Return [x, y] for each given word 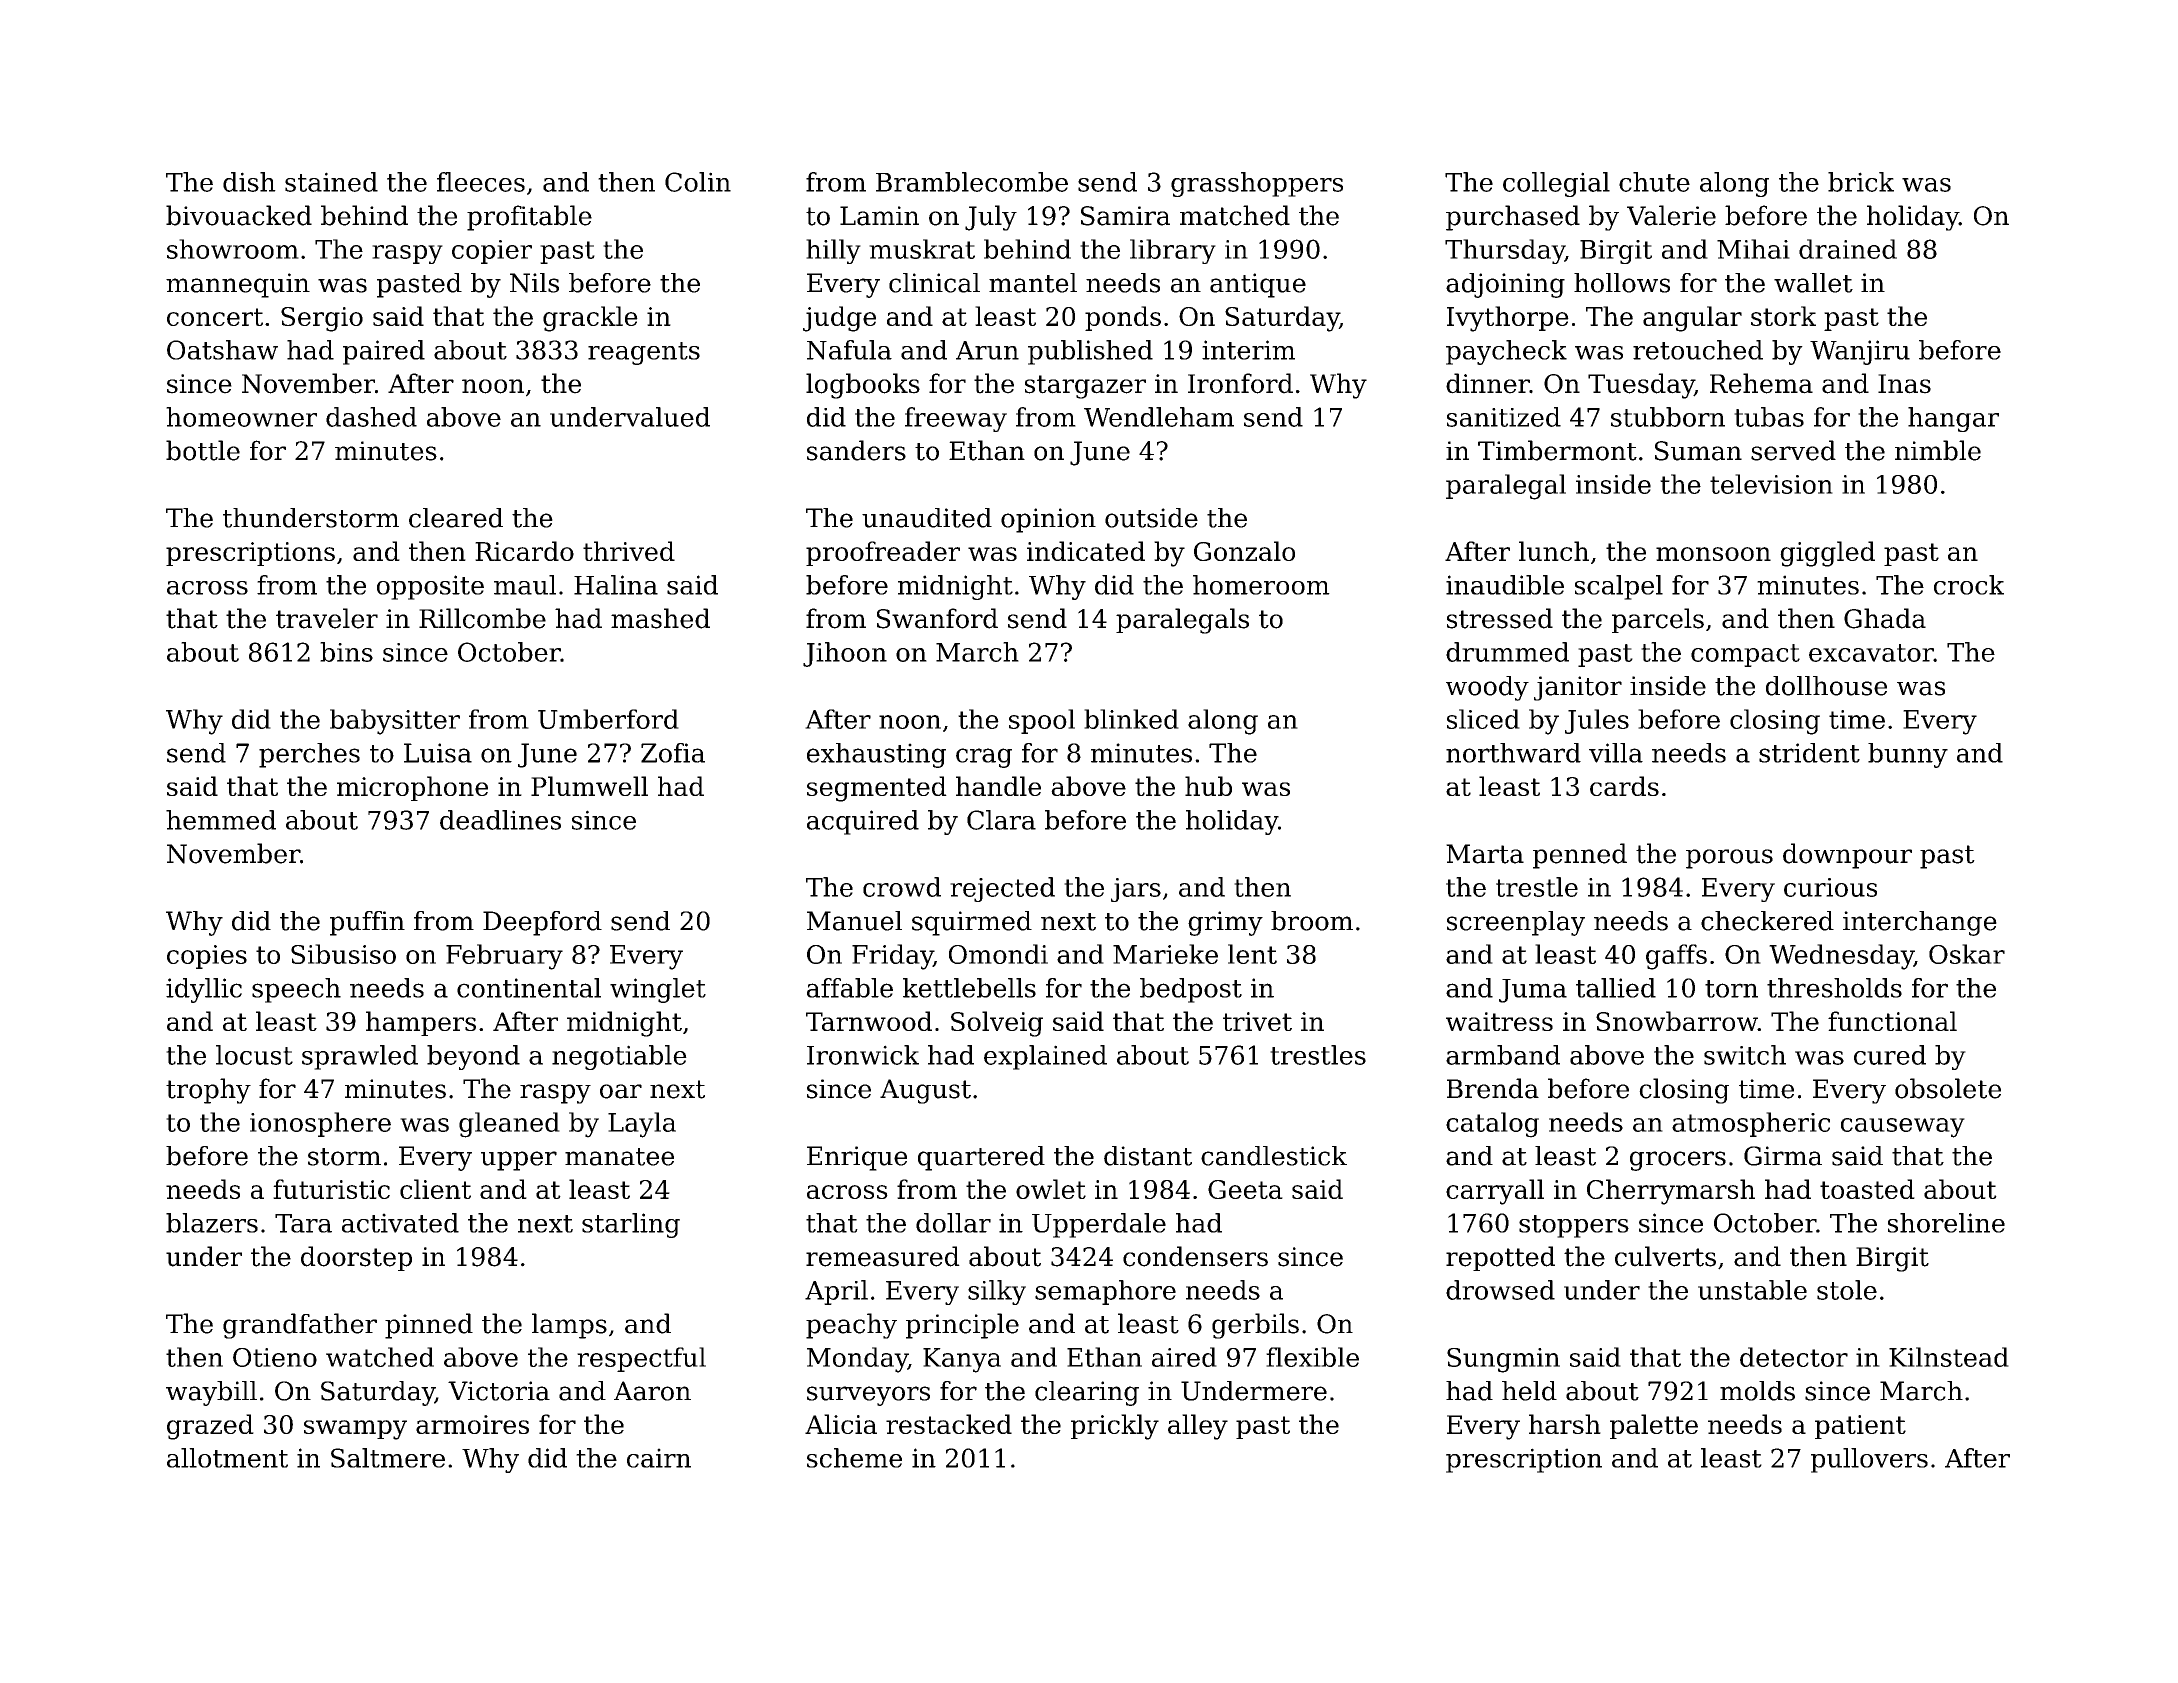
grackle [590, 319]
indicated [1086, 551]
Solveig [997, 1024]
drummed [1507, 652]
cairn [659, 1458]
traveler [327, 618]
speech [296, 990]
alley [1198, 1427]
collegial [1556, 184]
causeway [1903, 1128]
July [991, 218]
